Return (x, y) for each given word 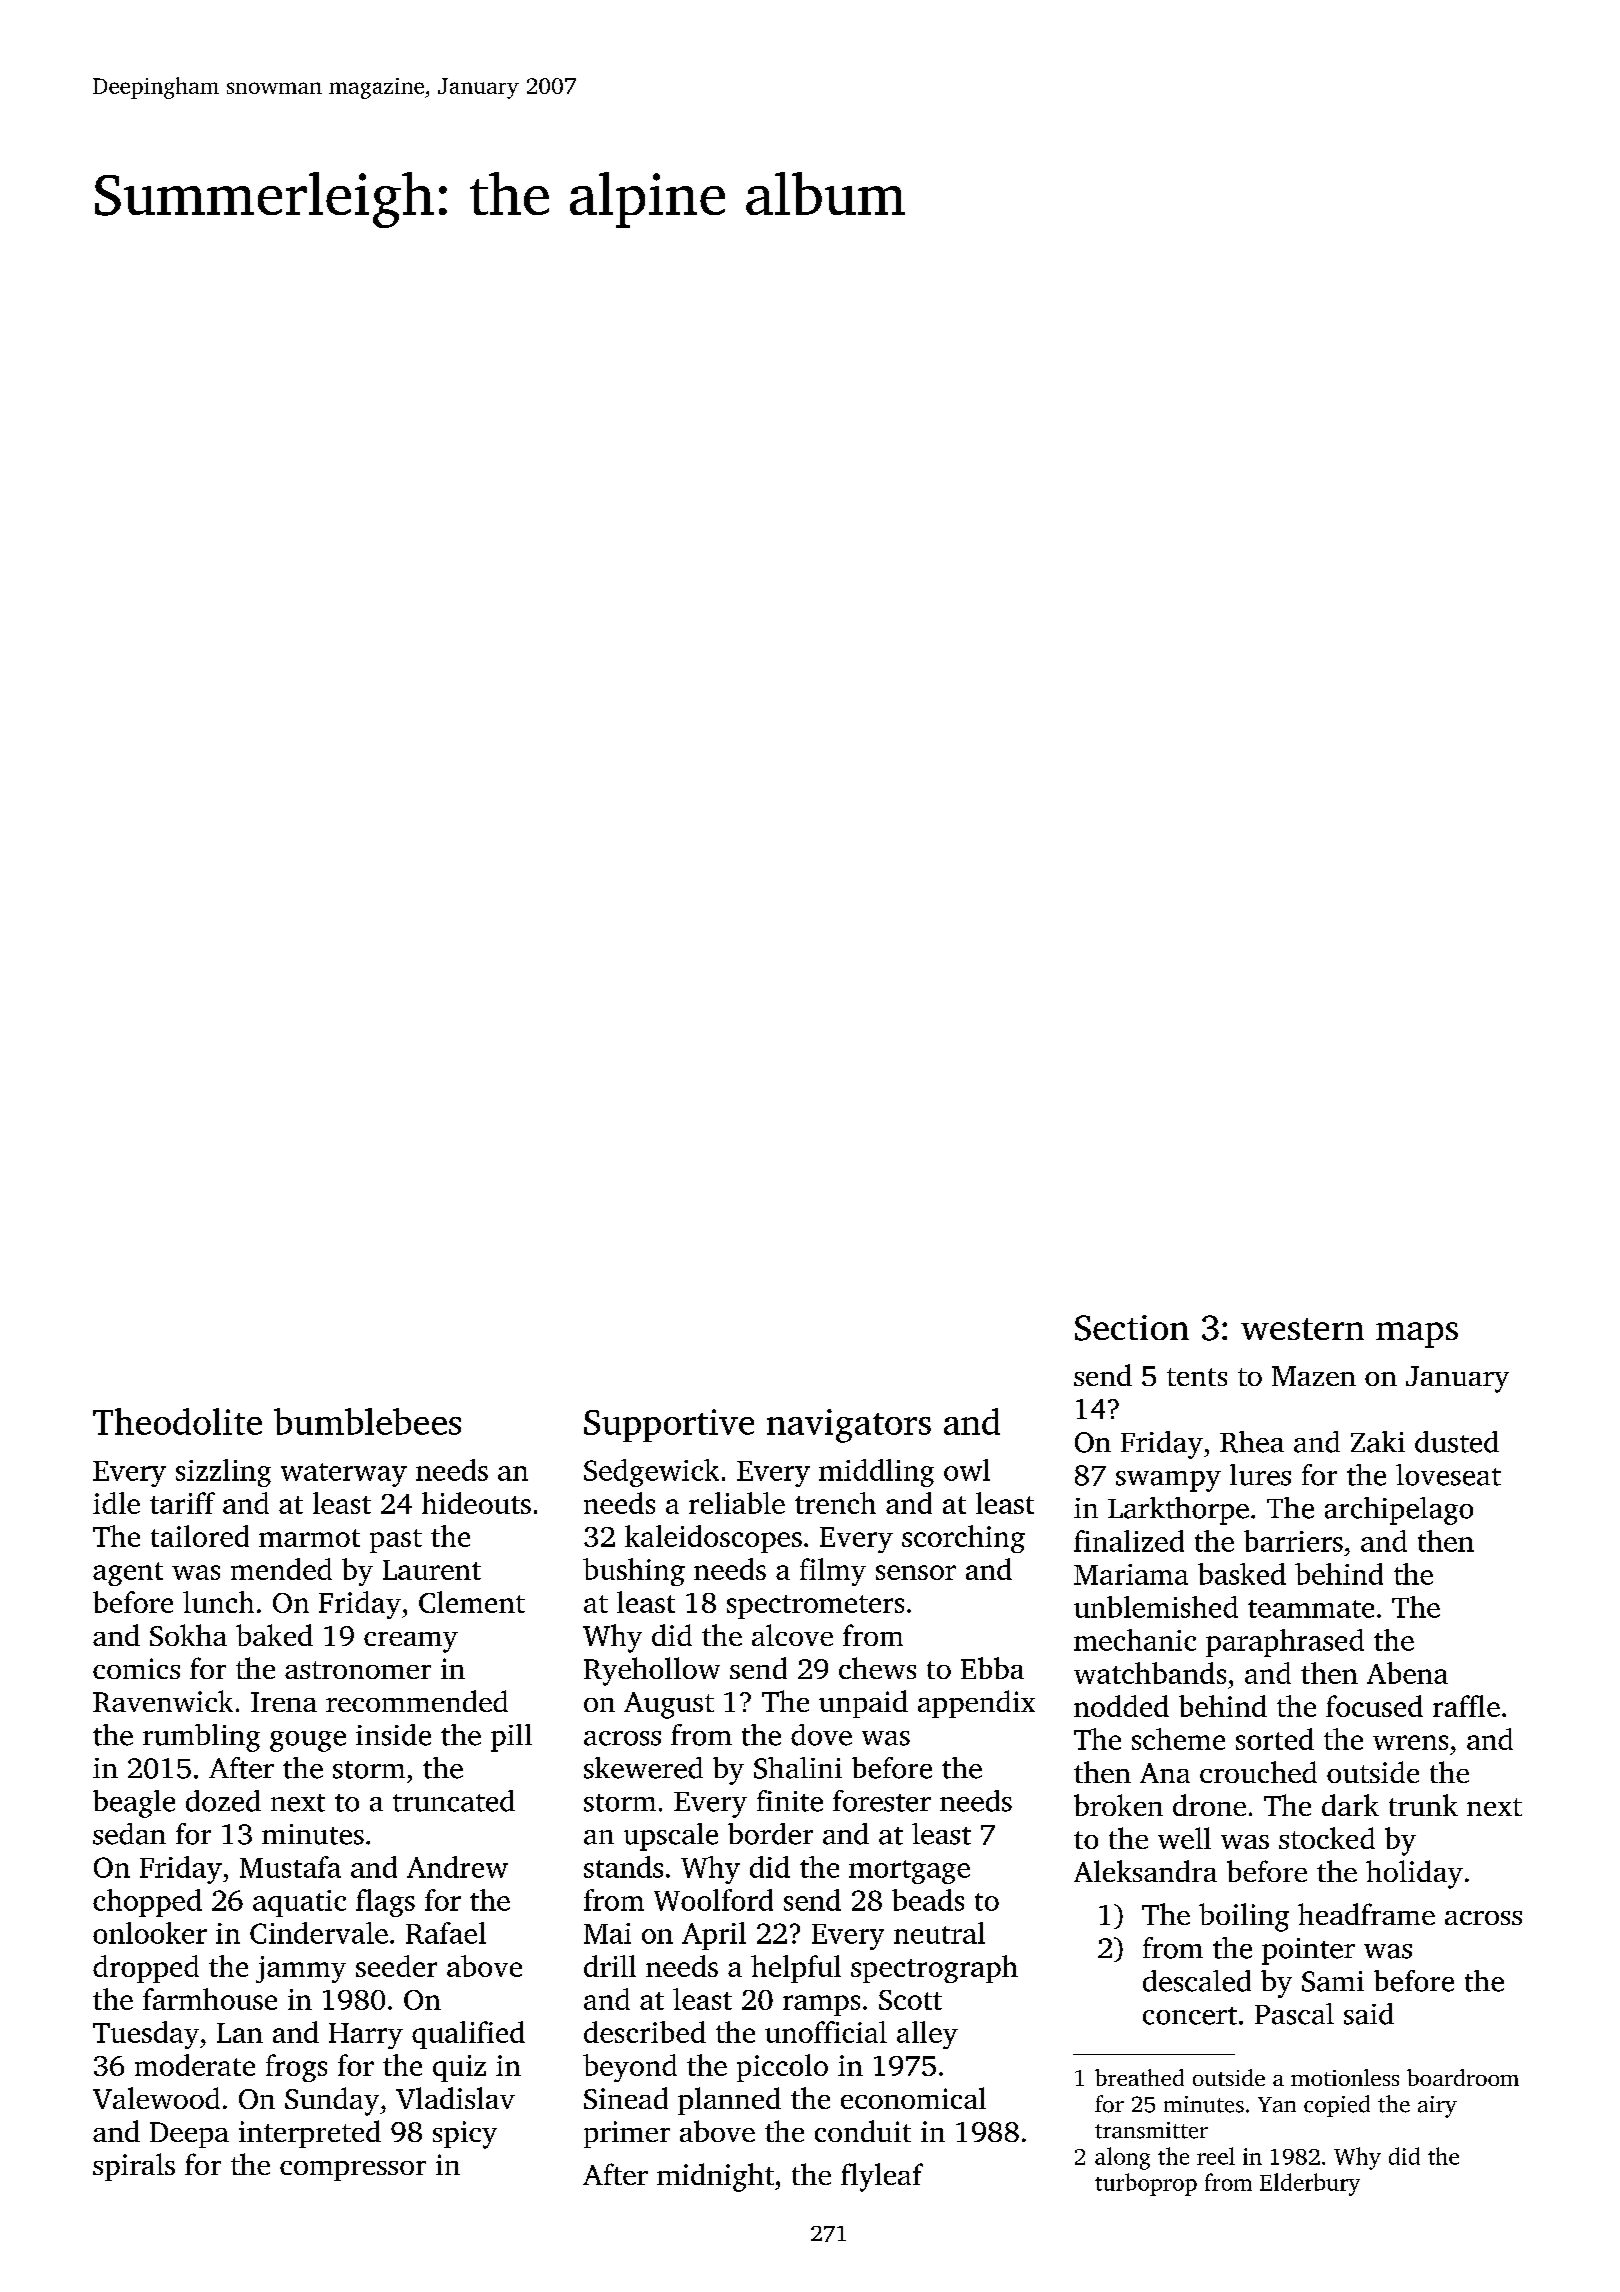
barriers (1293, 1541)
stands (623, 1867)
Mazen (1314, 1376)
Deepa (189, 2135)
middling (876, 1473)
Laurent (432, 1570)
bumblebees (367, 1421)
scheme (1178, 1739)
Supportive (669, 1425)
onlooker (150, 1933)
